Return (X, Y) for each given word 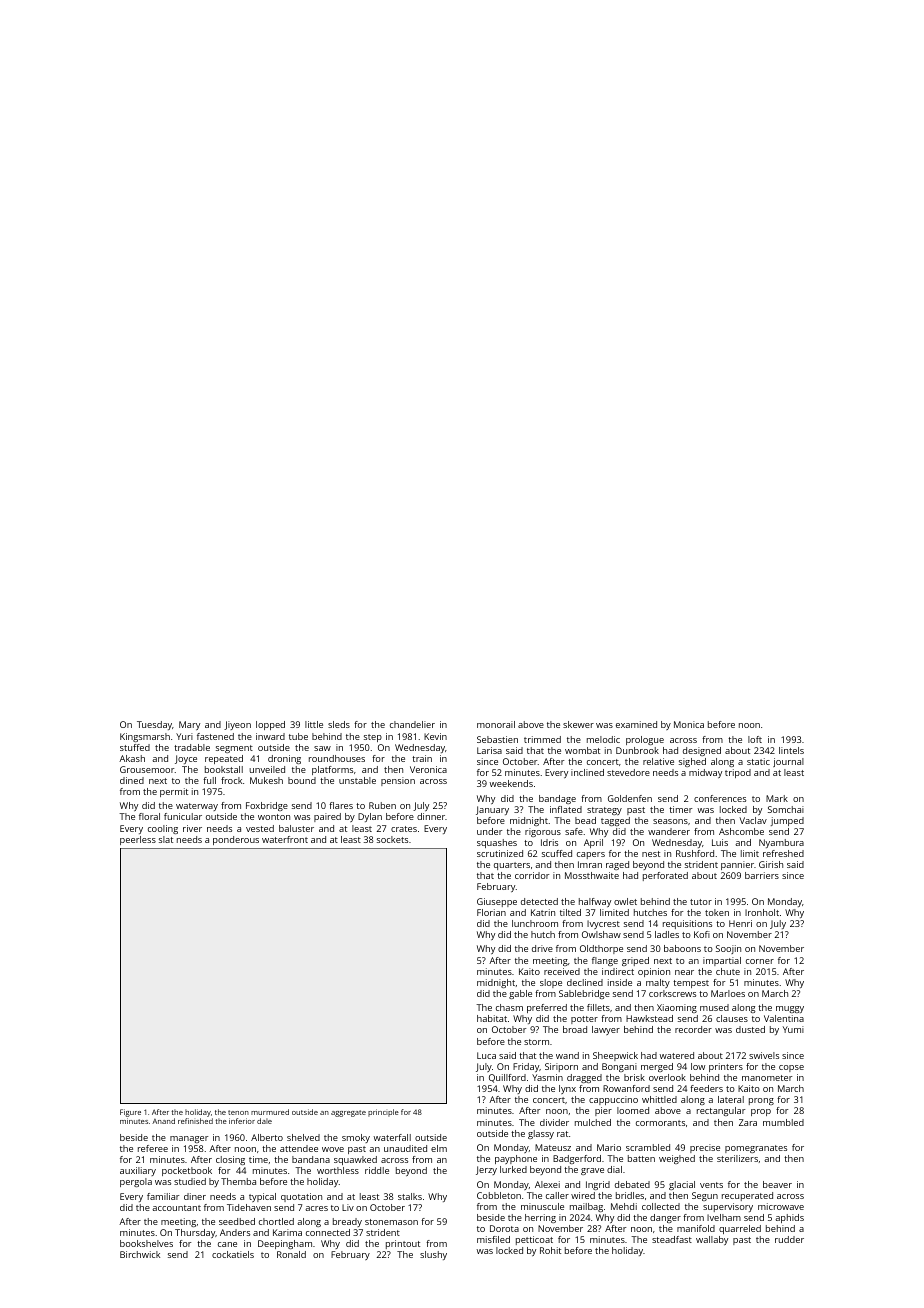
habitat (492, 1018)
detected (539, 901)
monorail (496, 724)
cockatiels (233, 1254)
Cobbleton (499, 1195)
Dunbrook (637, 750)
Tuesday (154, 725)
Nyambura (781, 843)
